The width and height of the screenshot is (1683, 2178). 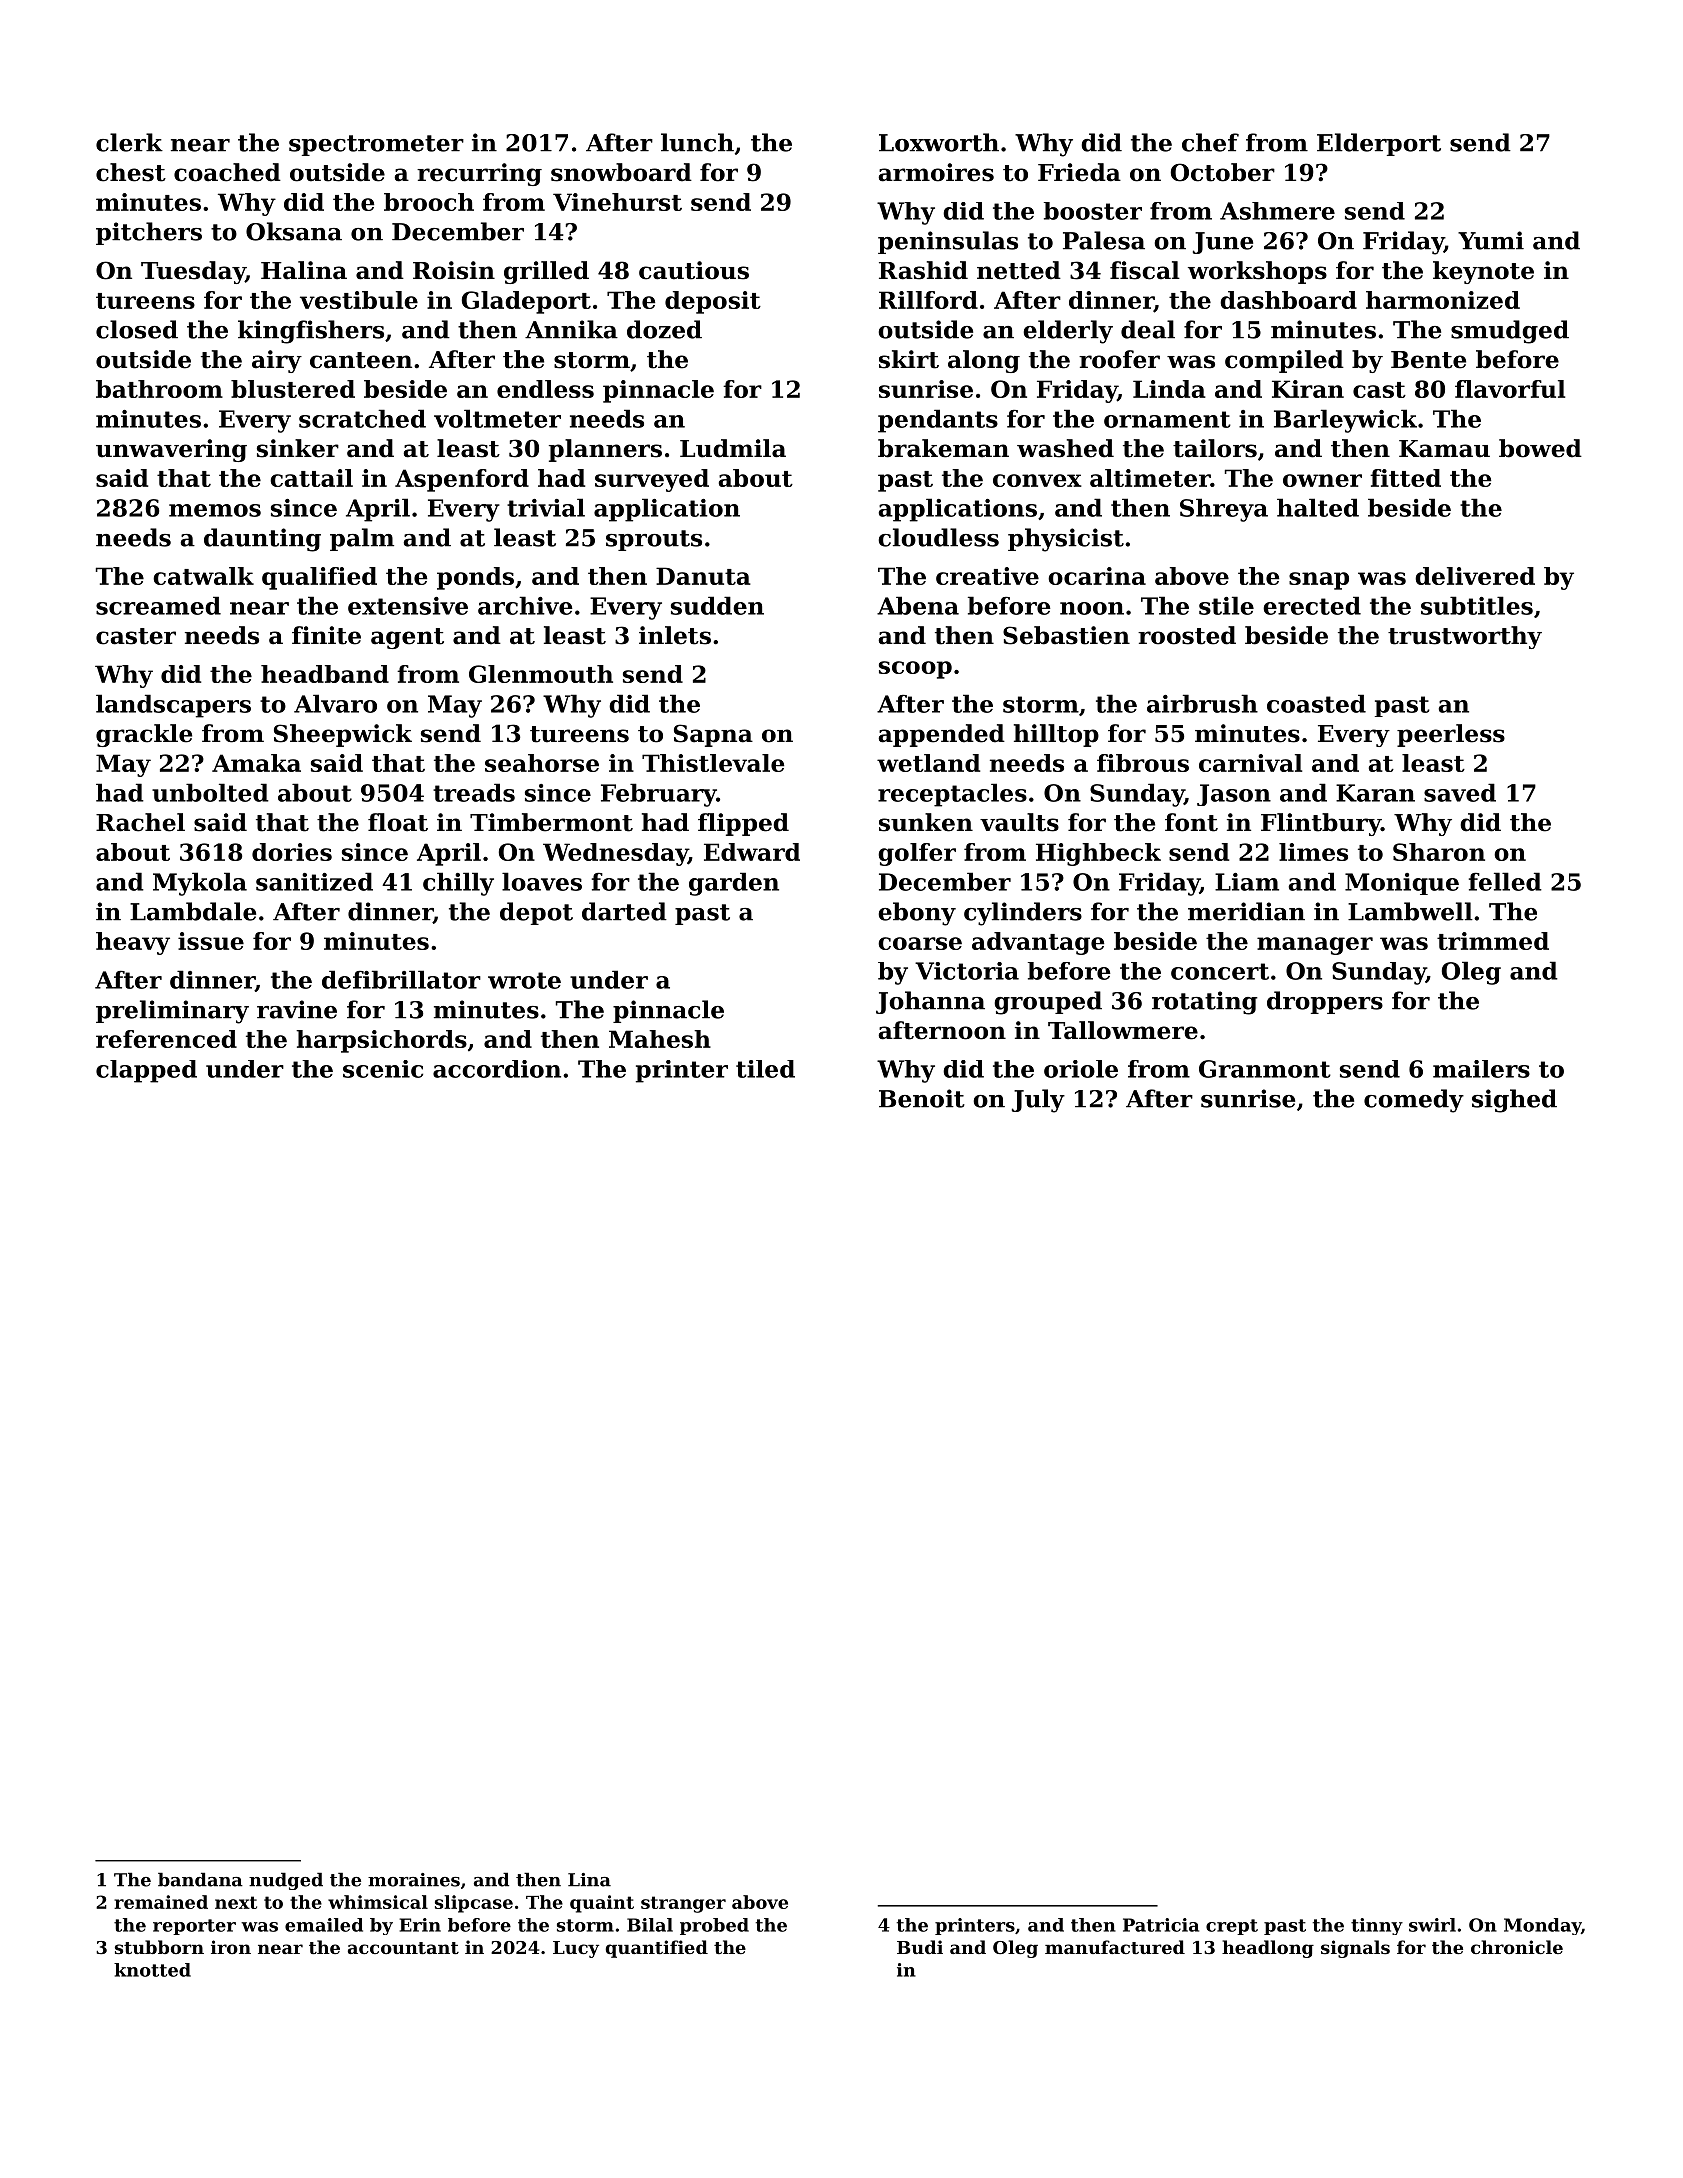 I want to click on tinny, so click(x=1377, y=1926).
